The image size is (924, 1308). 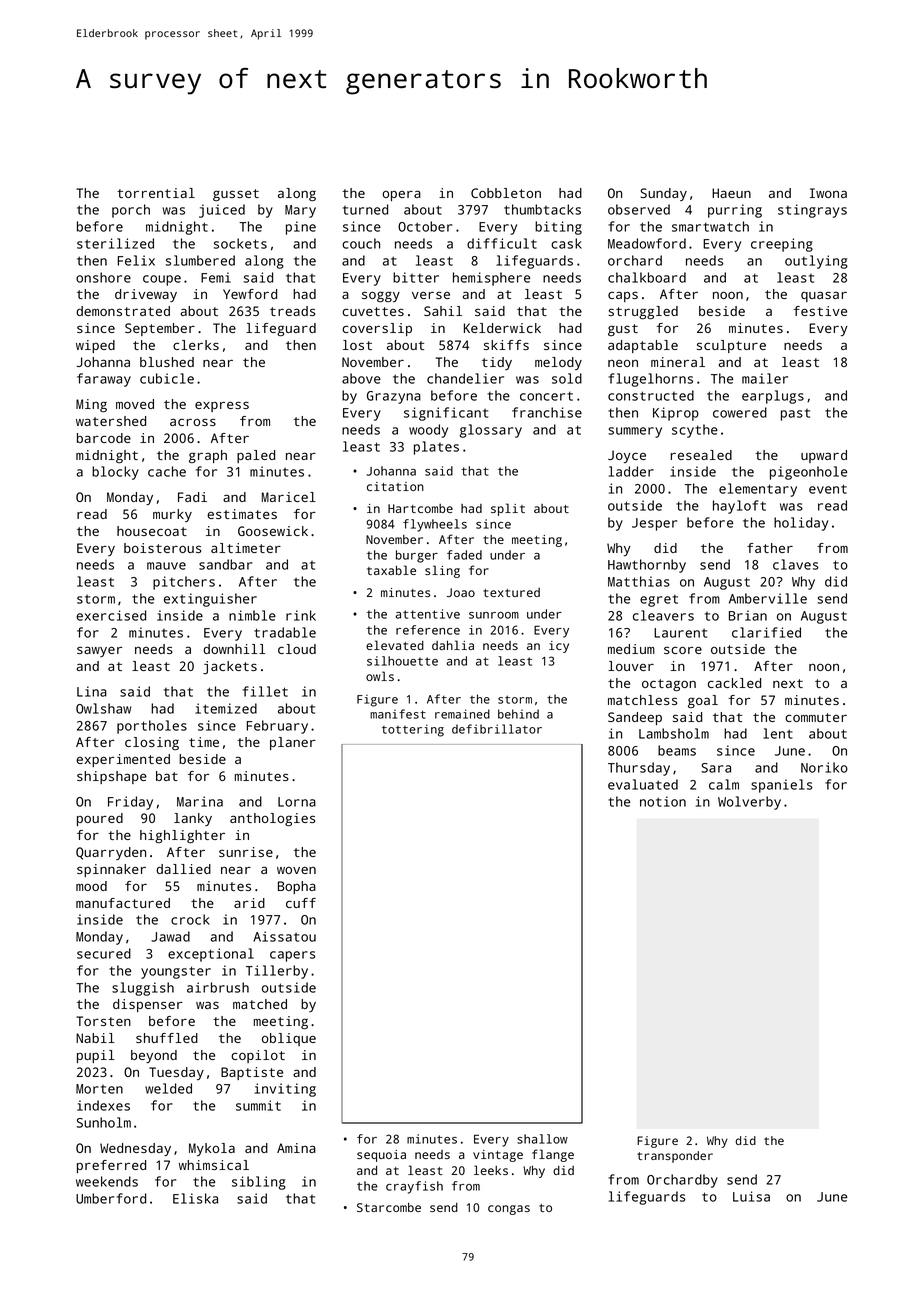 What do you see at coordinates (115, 473) in the image?
I see `blocky` at bounding box center [115, 473].
